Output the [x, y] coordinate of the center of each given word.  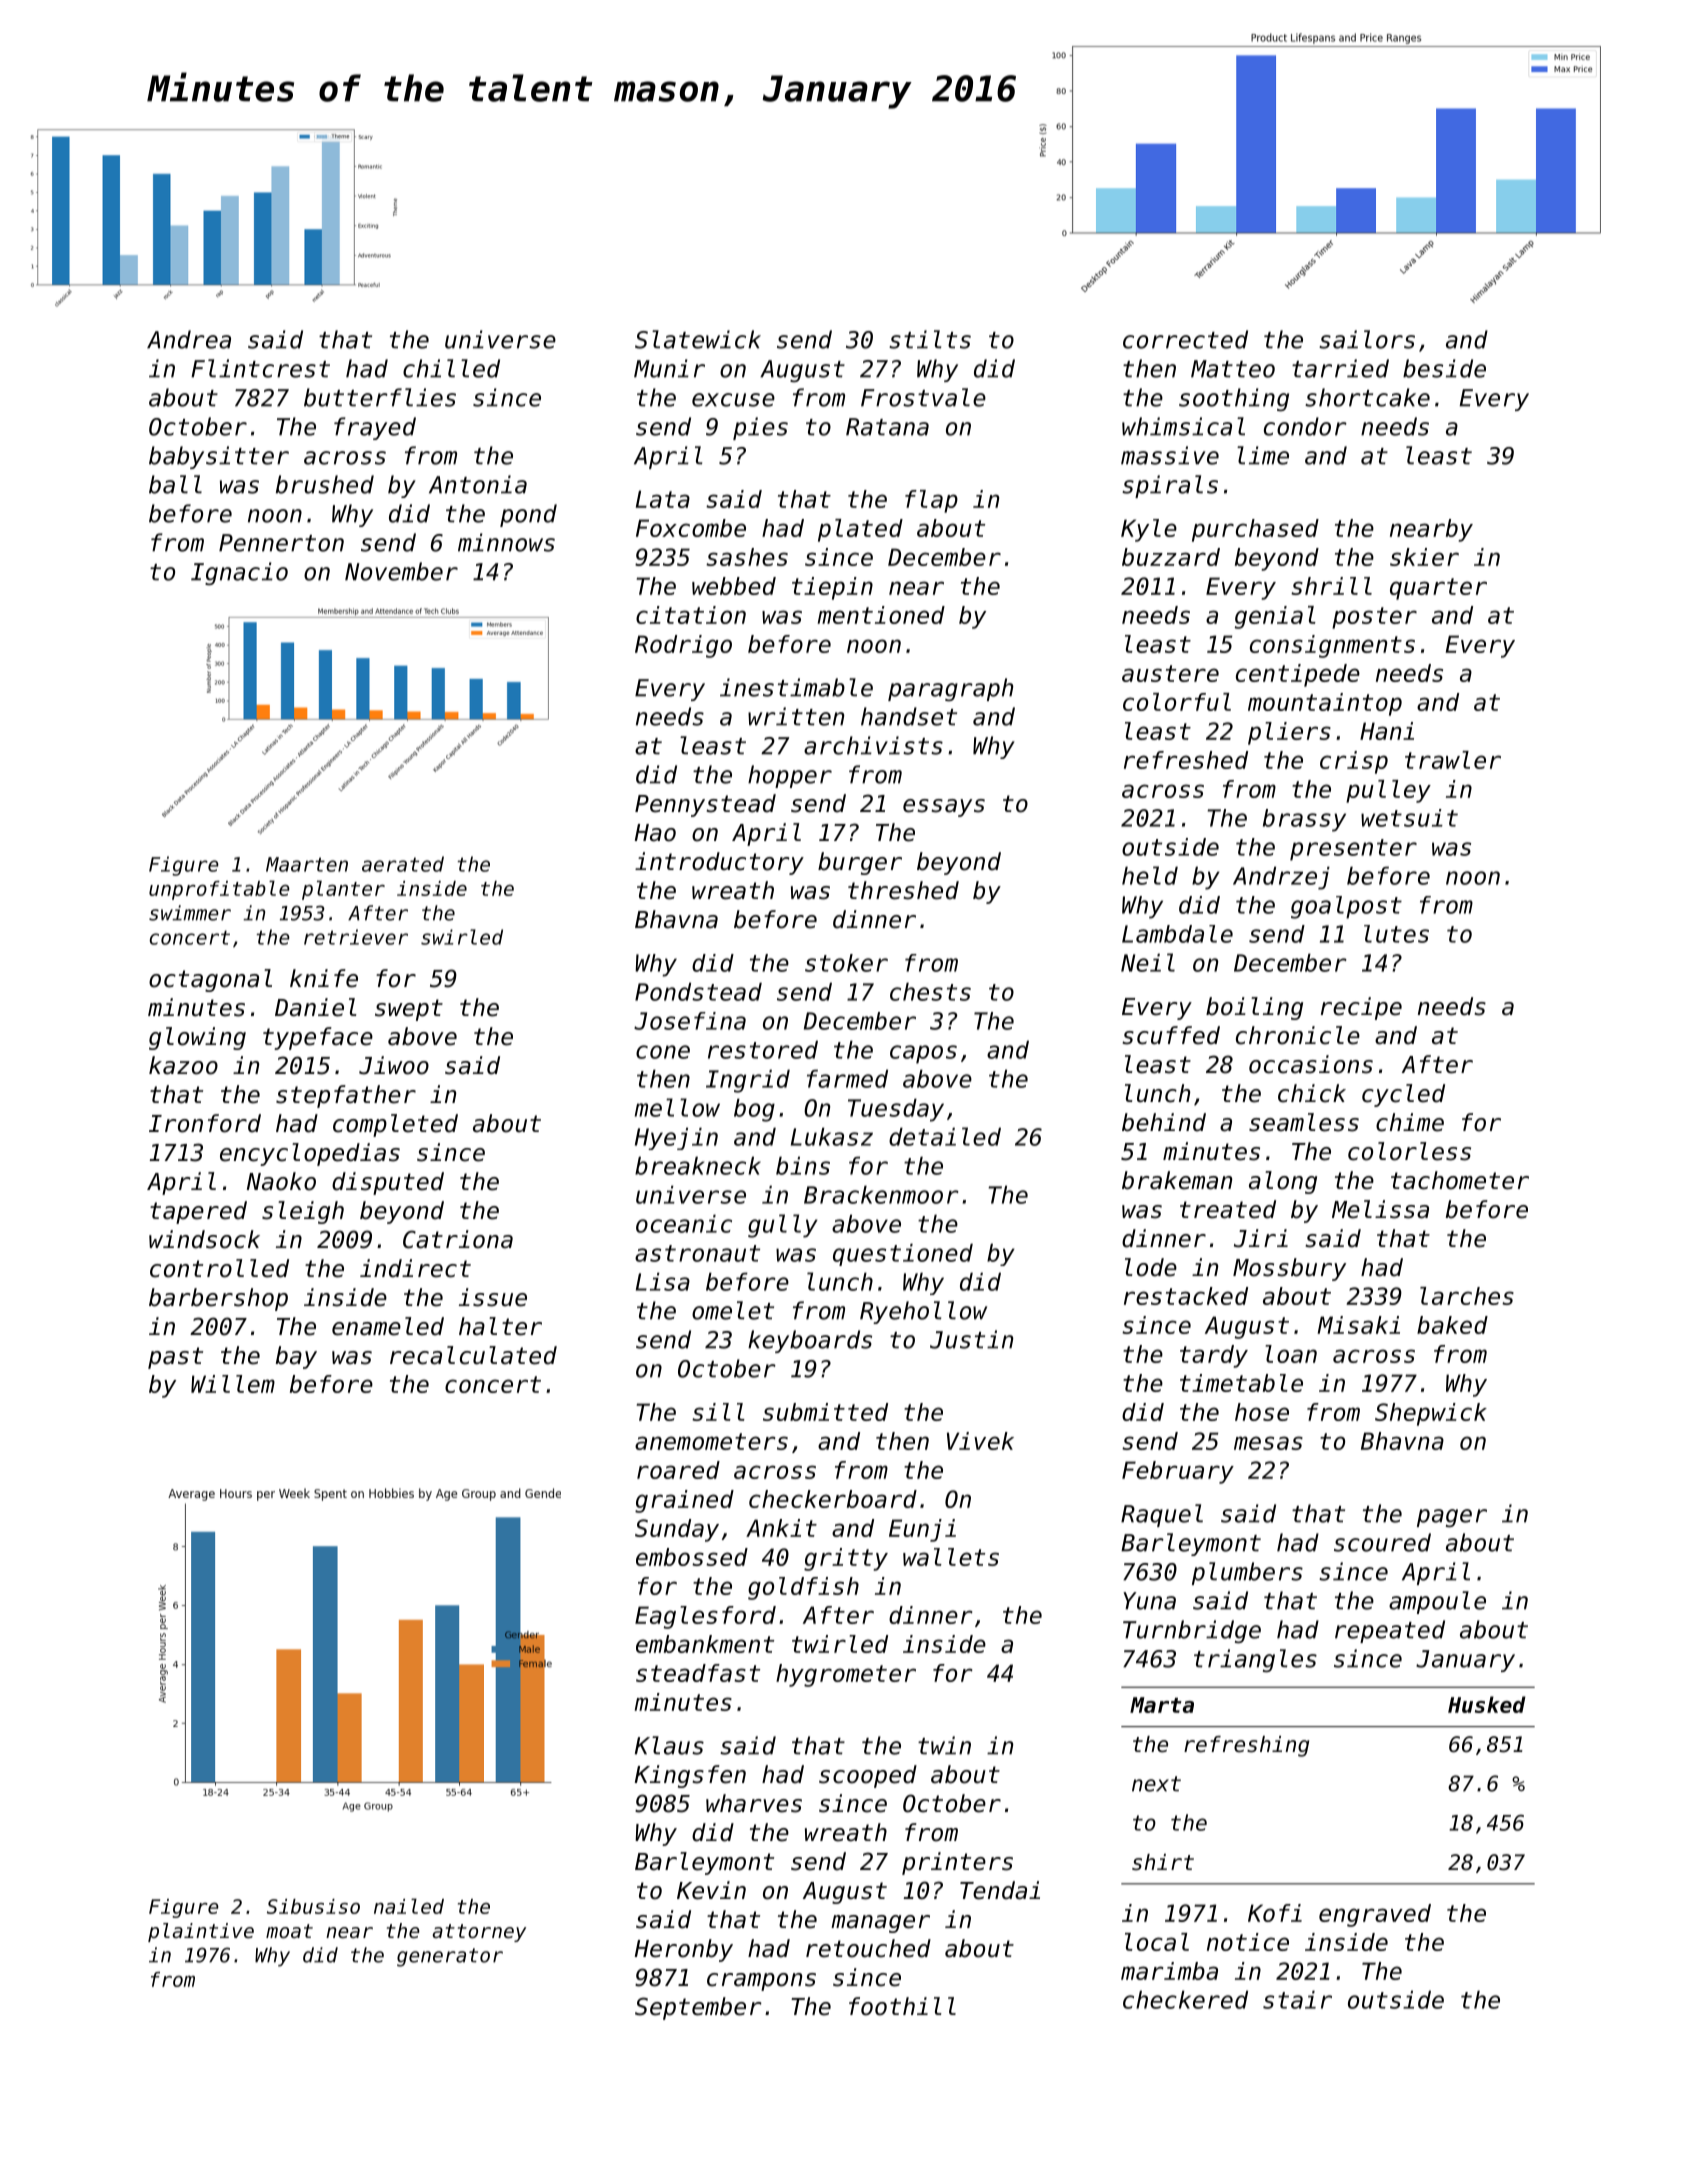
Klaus [669, 1745]
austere [1170, 673]
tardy [1214, 1356]
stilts [930, 339]
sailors [1367, 339]
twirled [840, 1644]
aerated [403, 864]
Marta [1162, 1705]
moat [289, 1931]
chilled [451, 368]
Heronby [684, 1950]
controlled [219, 1268]
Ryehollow [923, 1312]
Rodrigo [683, 646]
